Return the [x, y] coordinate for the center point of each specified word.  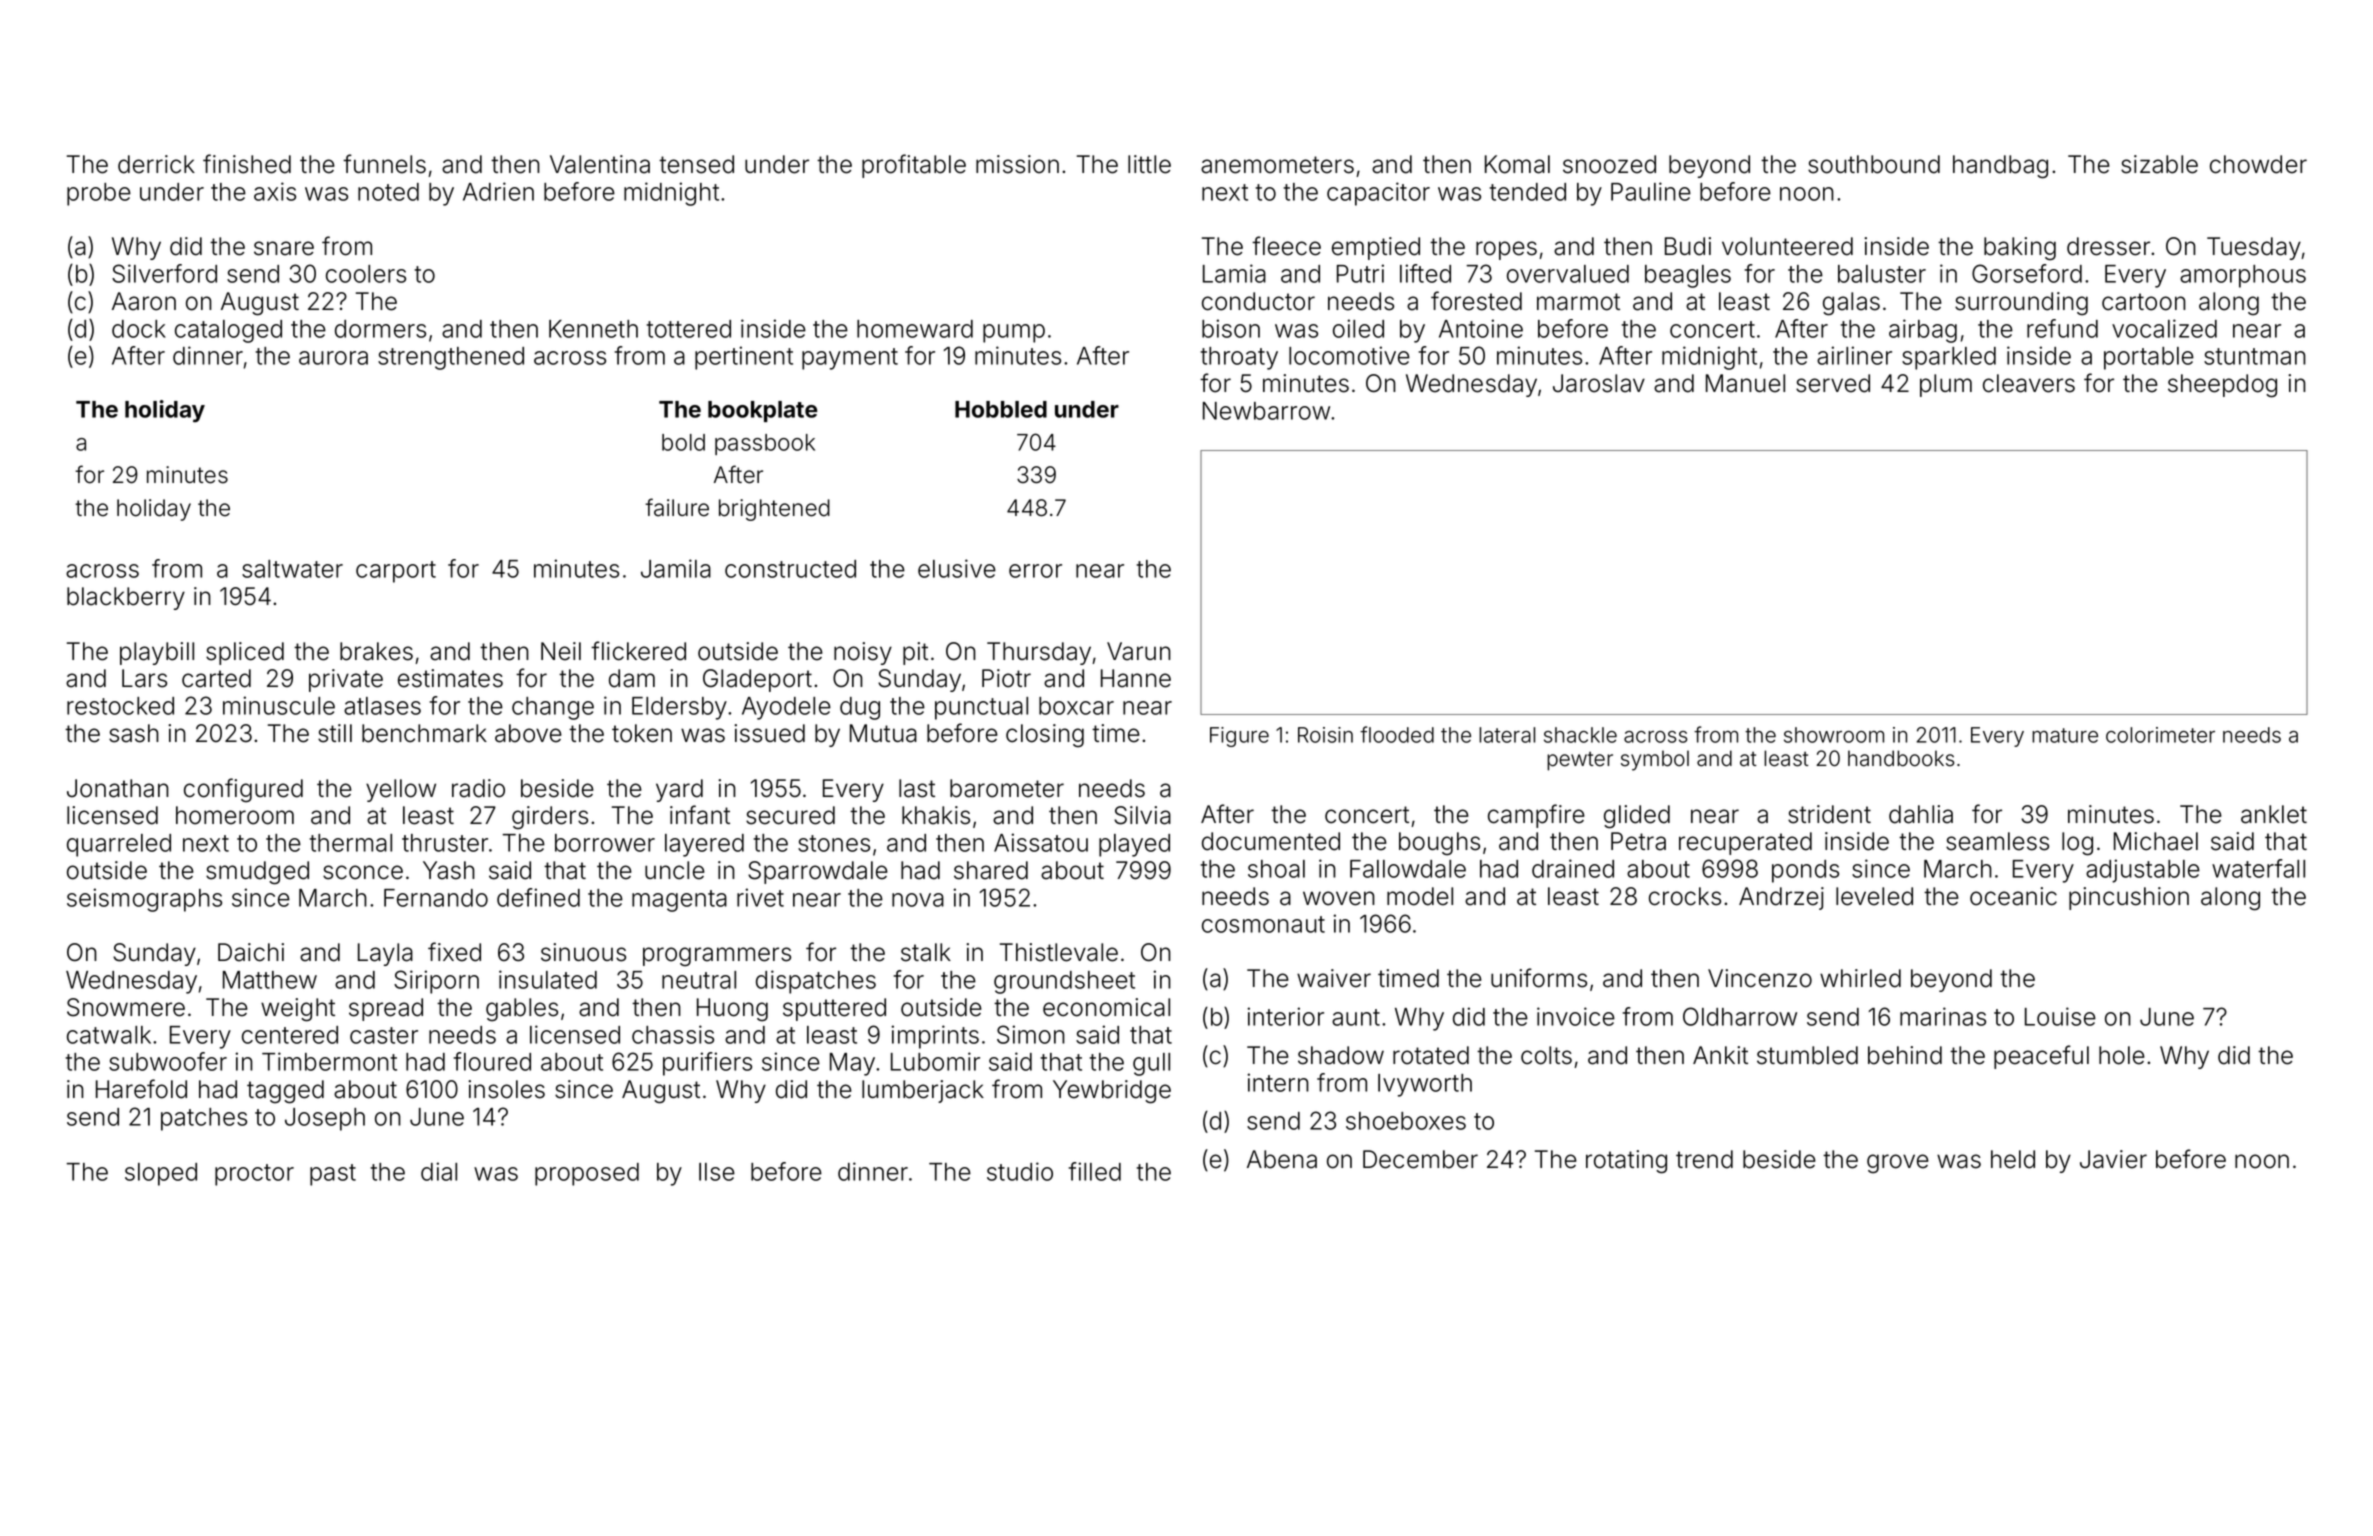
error [1035, 571]
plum [1946, 385]
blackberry [126, 598]
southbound [1874, 164]
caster [384, 1035]
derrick [156, 164]
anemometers [1277, 165]
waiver [1334, 978]
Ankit [1720, 1055]
